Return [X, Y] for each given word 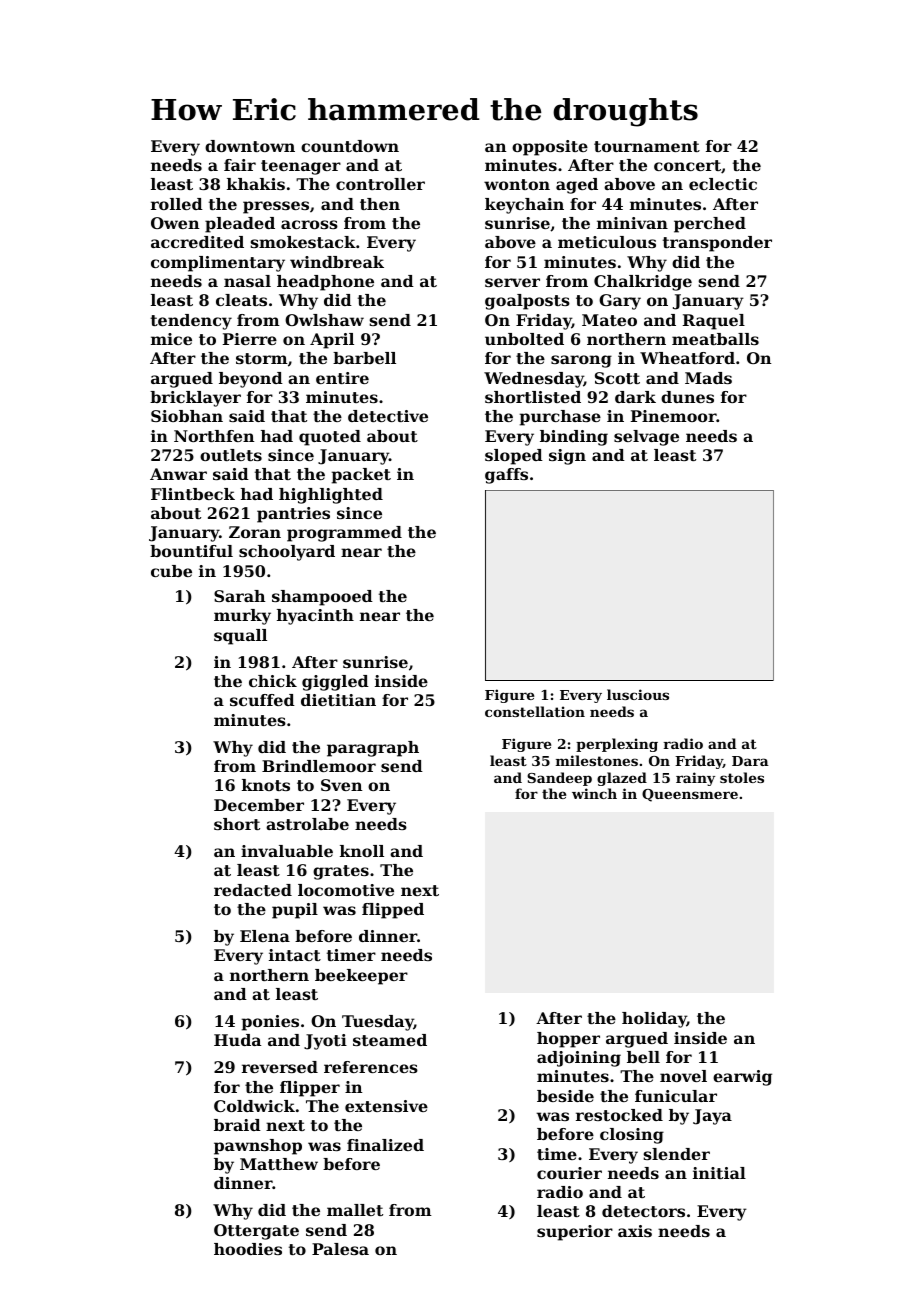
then [380, 204]
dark [635, 397]
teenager [301, 167]
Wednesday [534, 380]
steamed [390, 1040]
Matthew [279, 1164]
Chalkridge [643, 283]
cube [171, 571]
